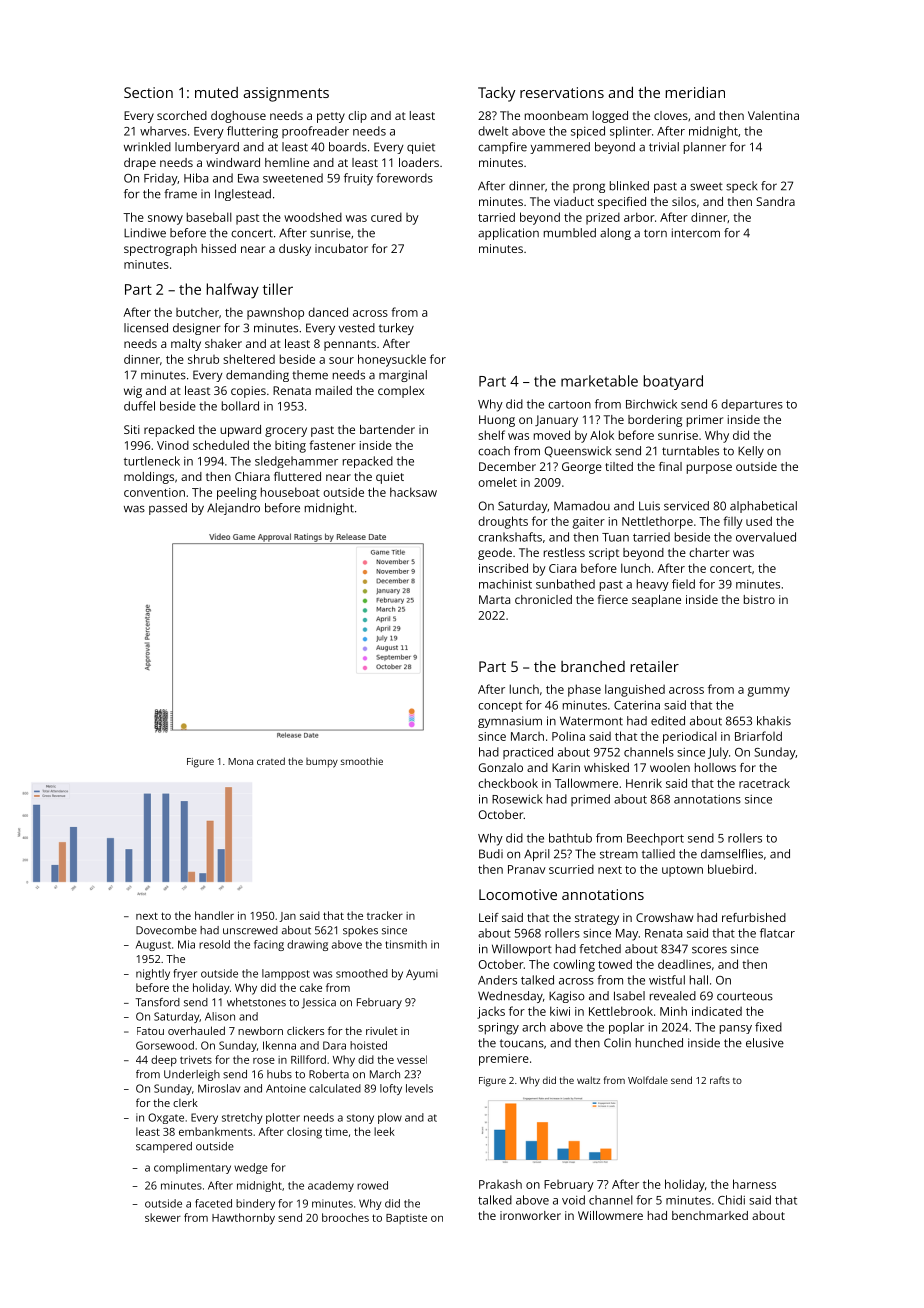 This image has height=1308, width=924. Describe the element at coordinates (362, 761) in the image. I see `smoothie` at that location.
